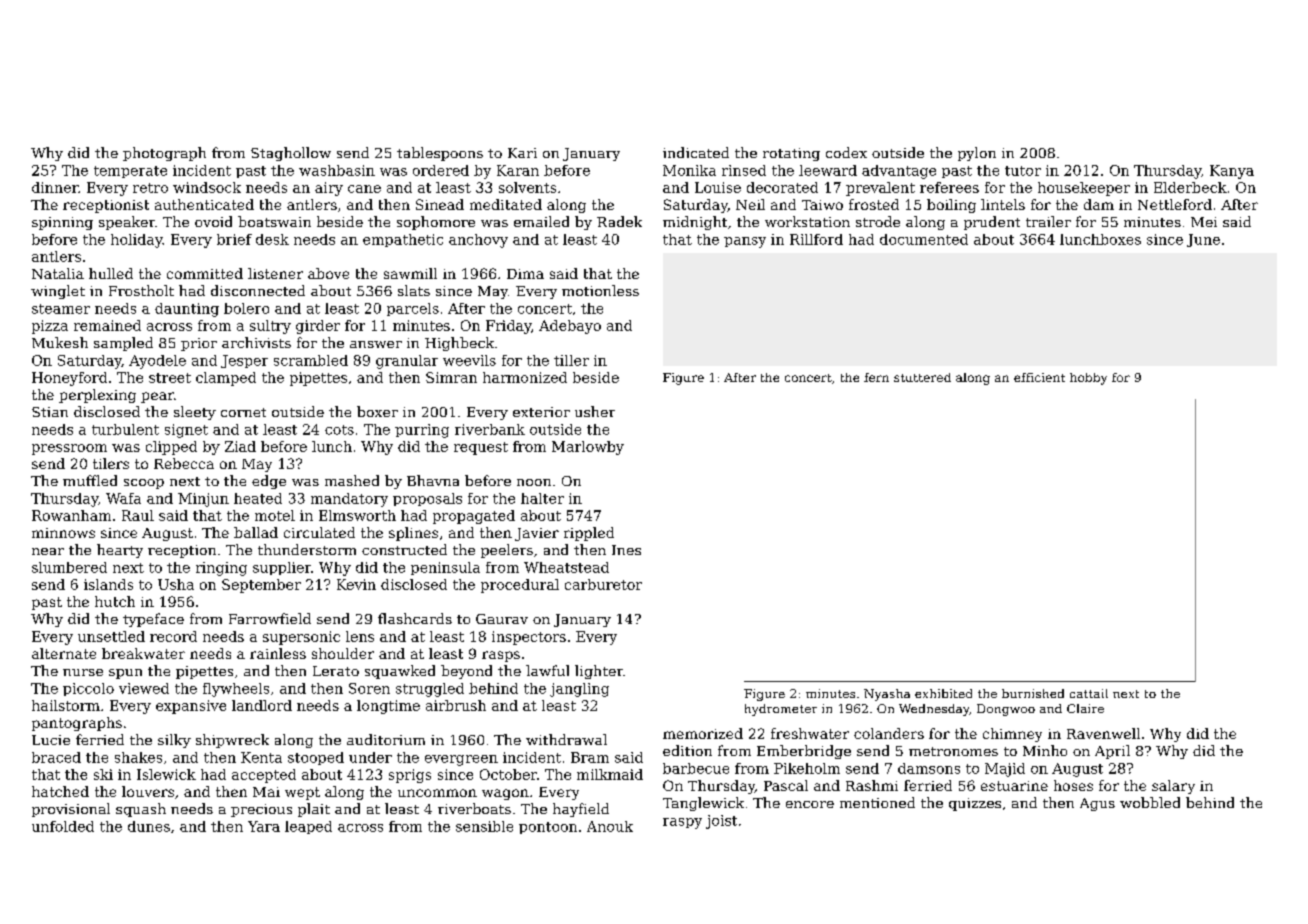 The width and height of the screenshot is (1308, 924). I want to click on Rebecca, so click(184, 463).
